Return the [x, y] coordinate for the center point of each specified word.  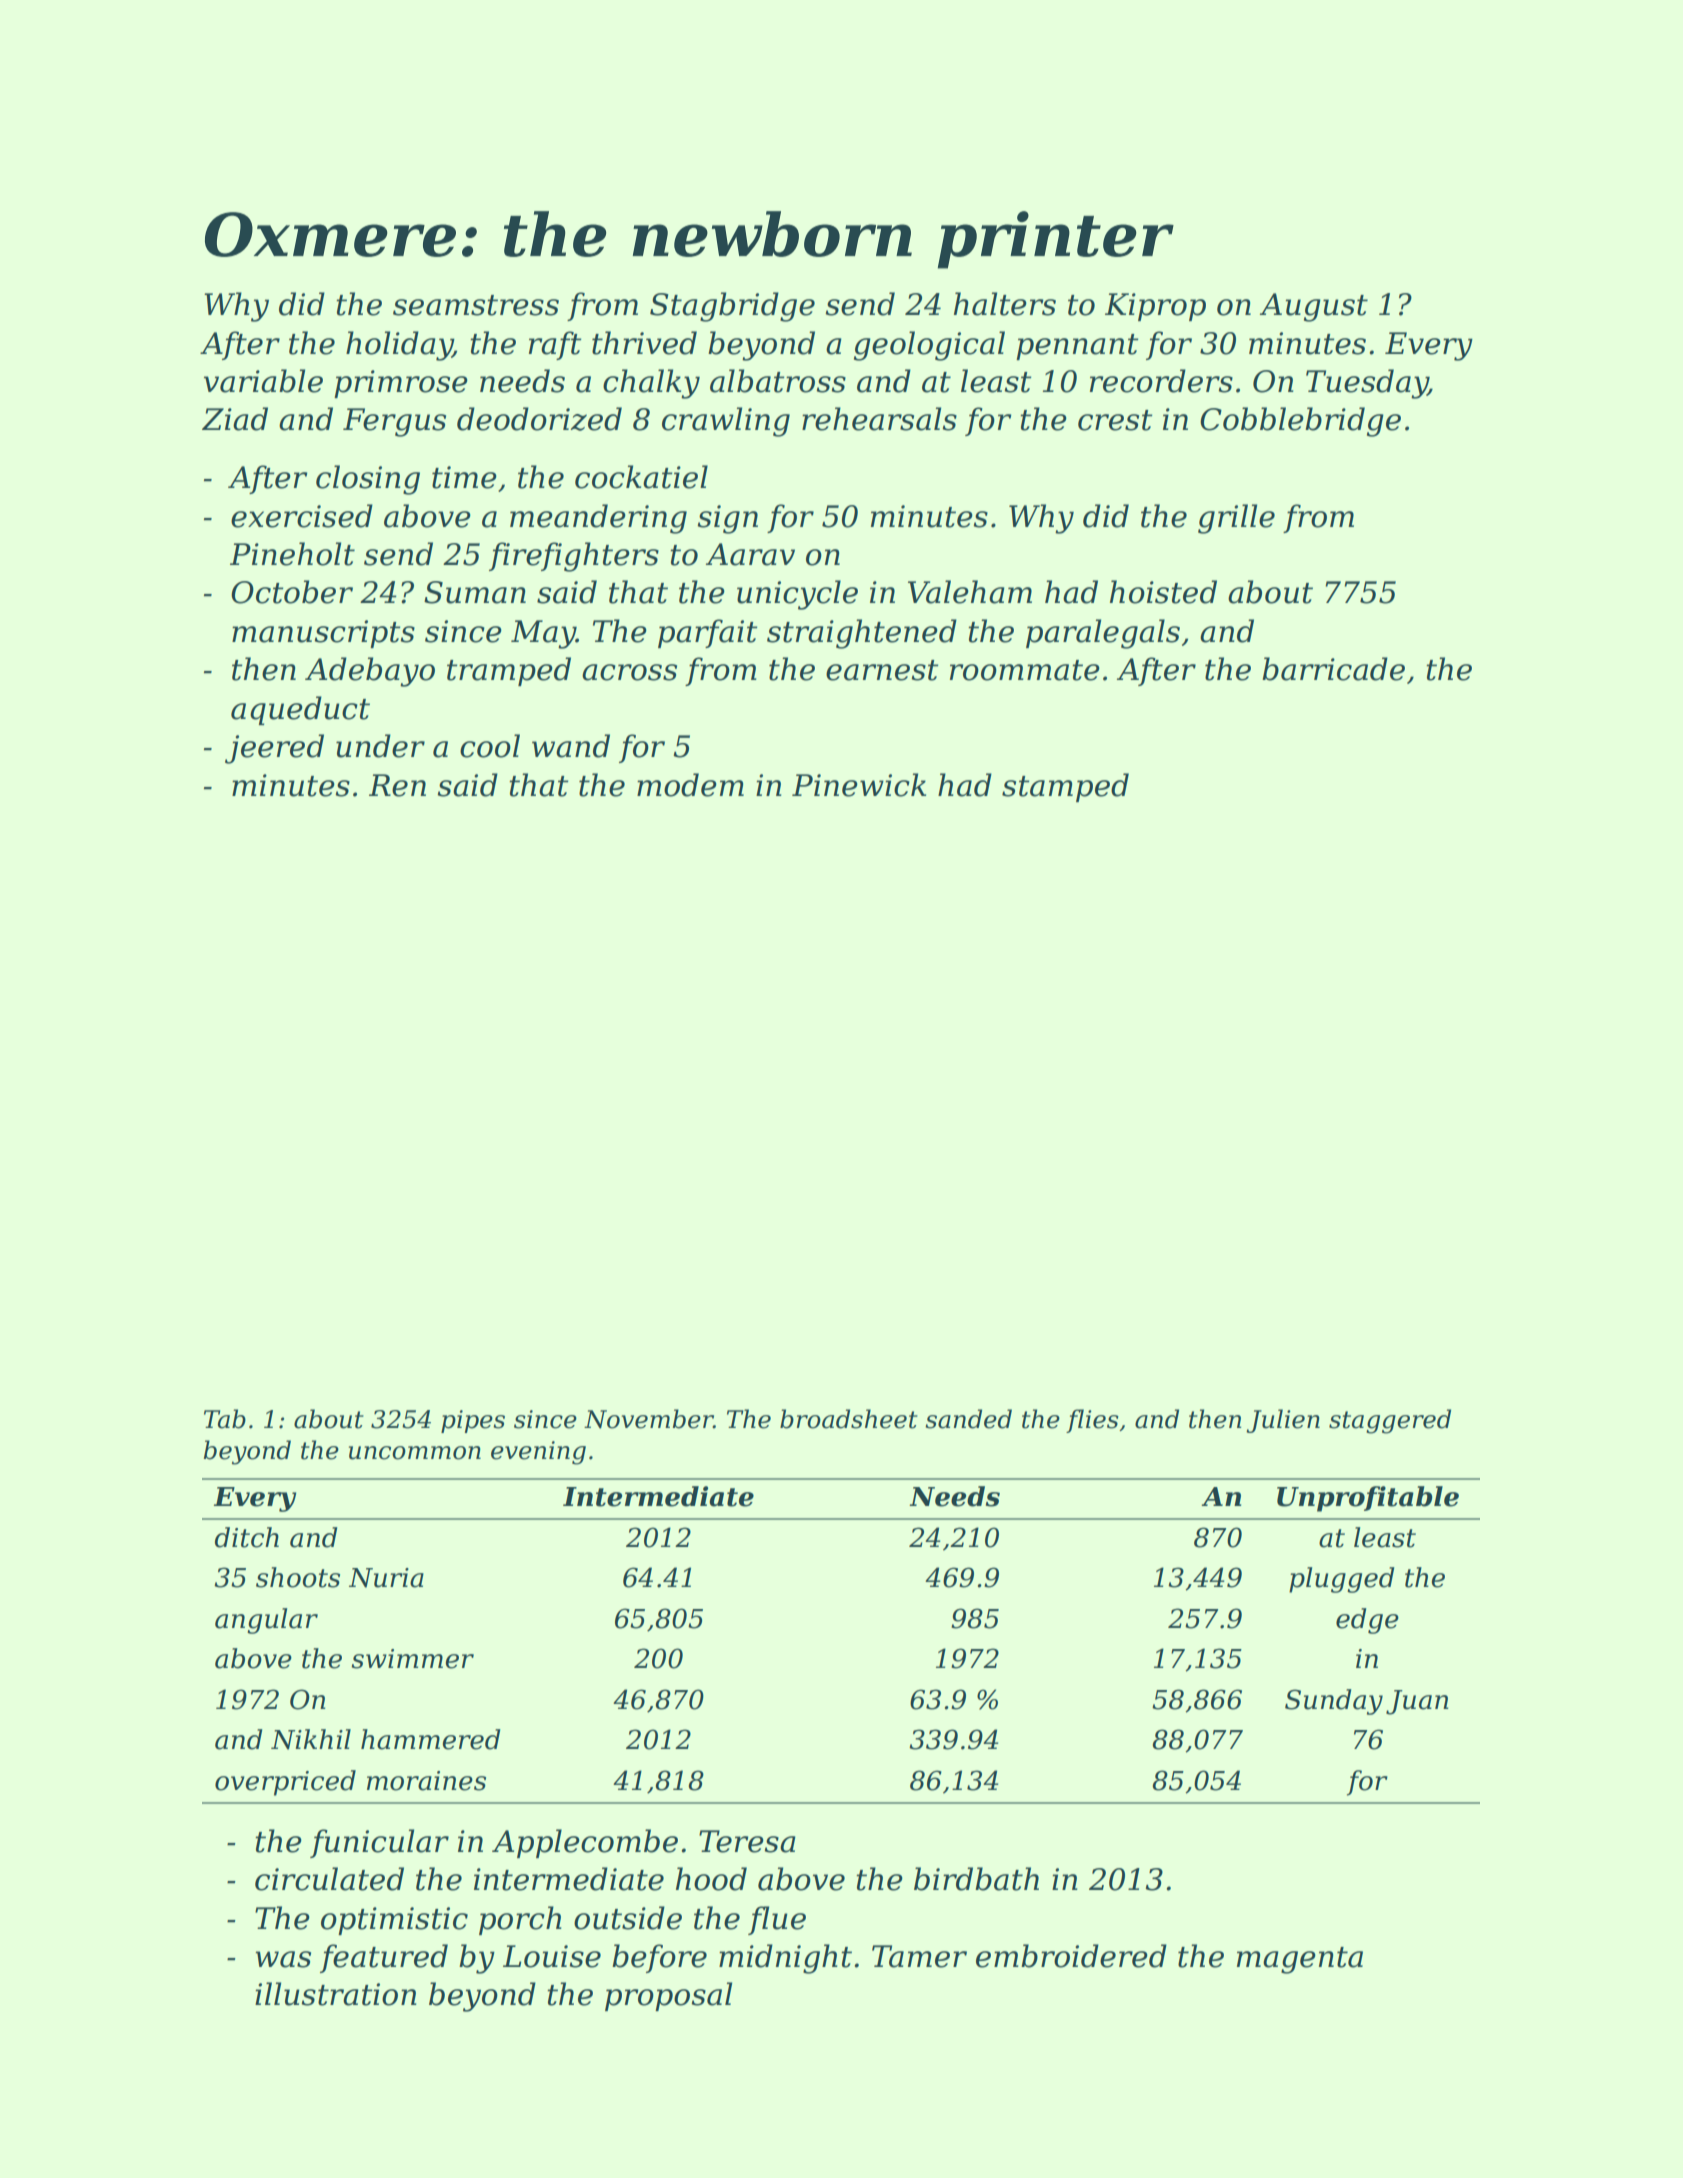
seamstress [476, 305]
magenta [1300, 1960]
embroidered [1071, 1956]
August [1314, 307]
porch [520, 1920]
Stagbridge [732, 307]
